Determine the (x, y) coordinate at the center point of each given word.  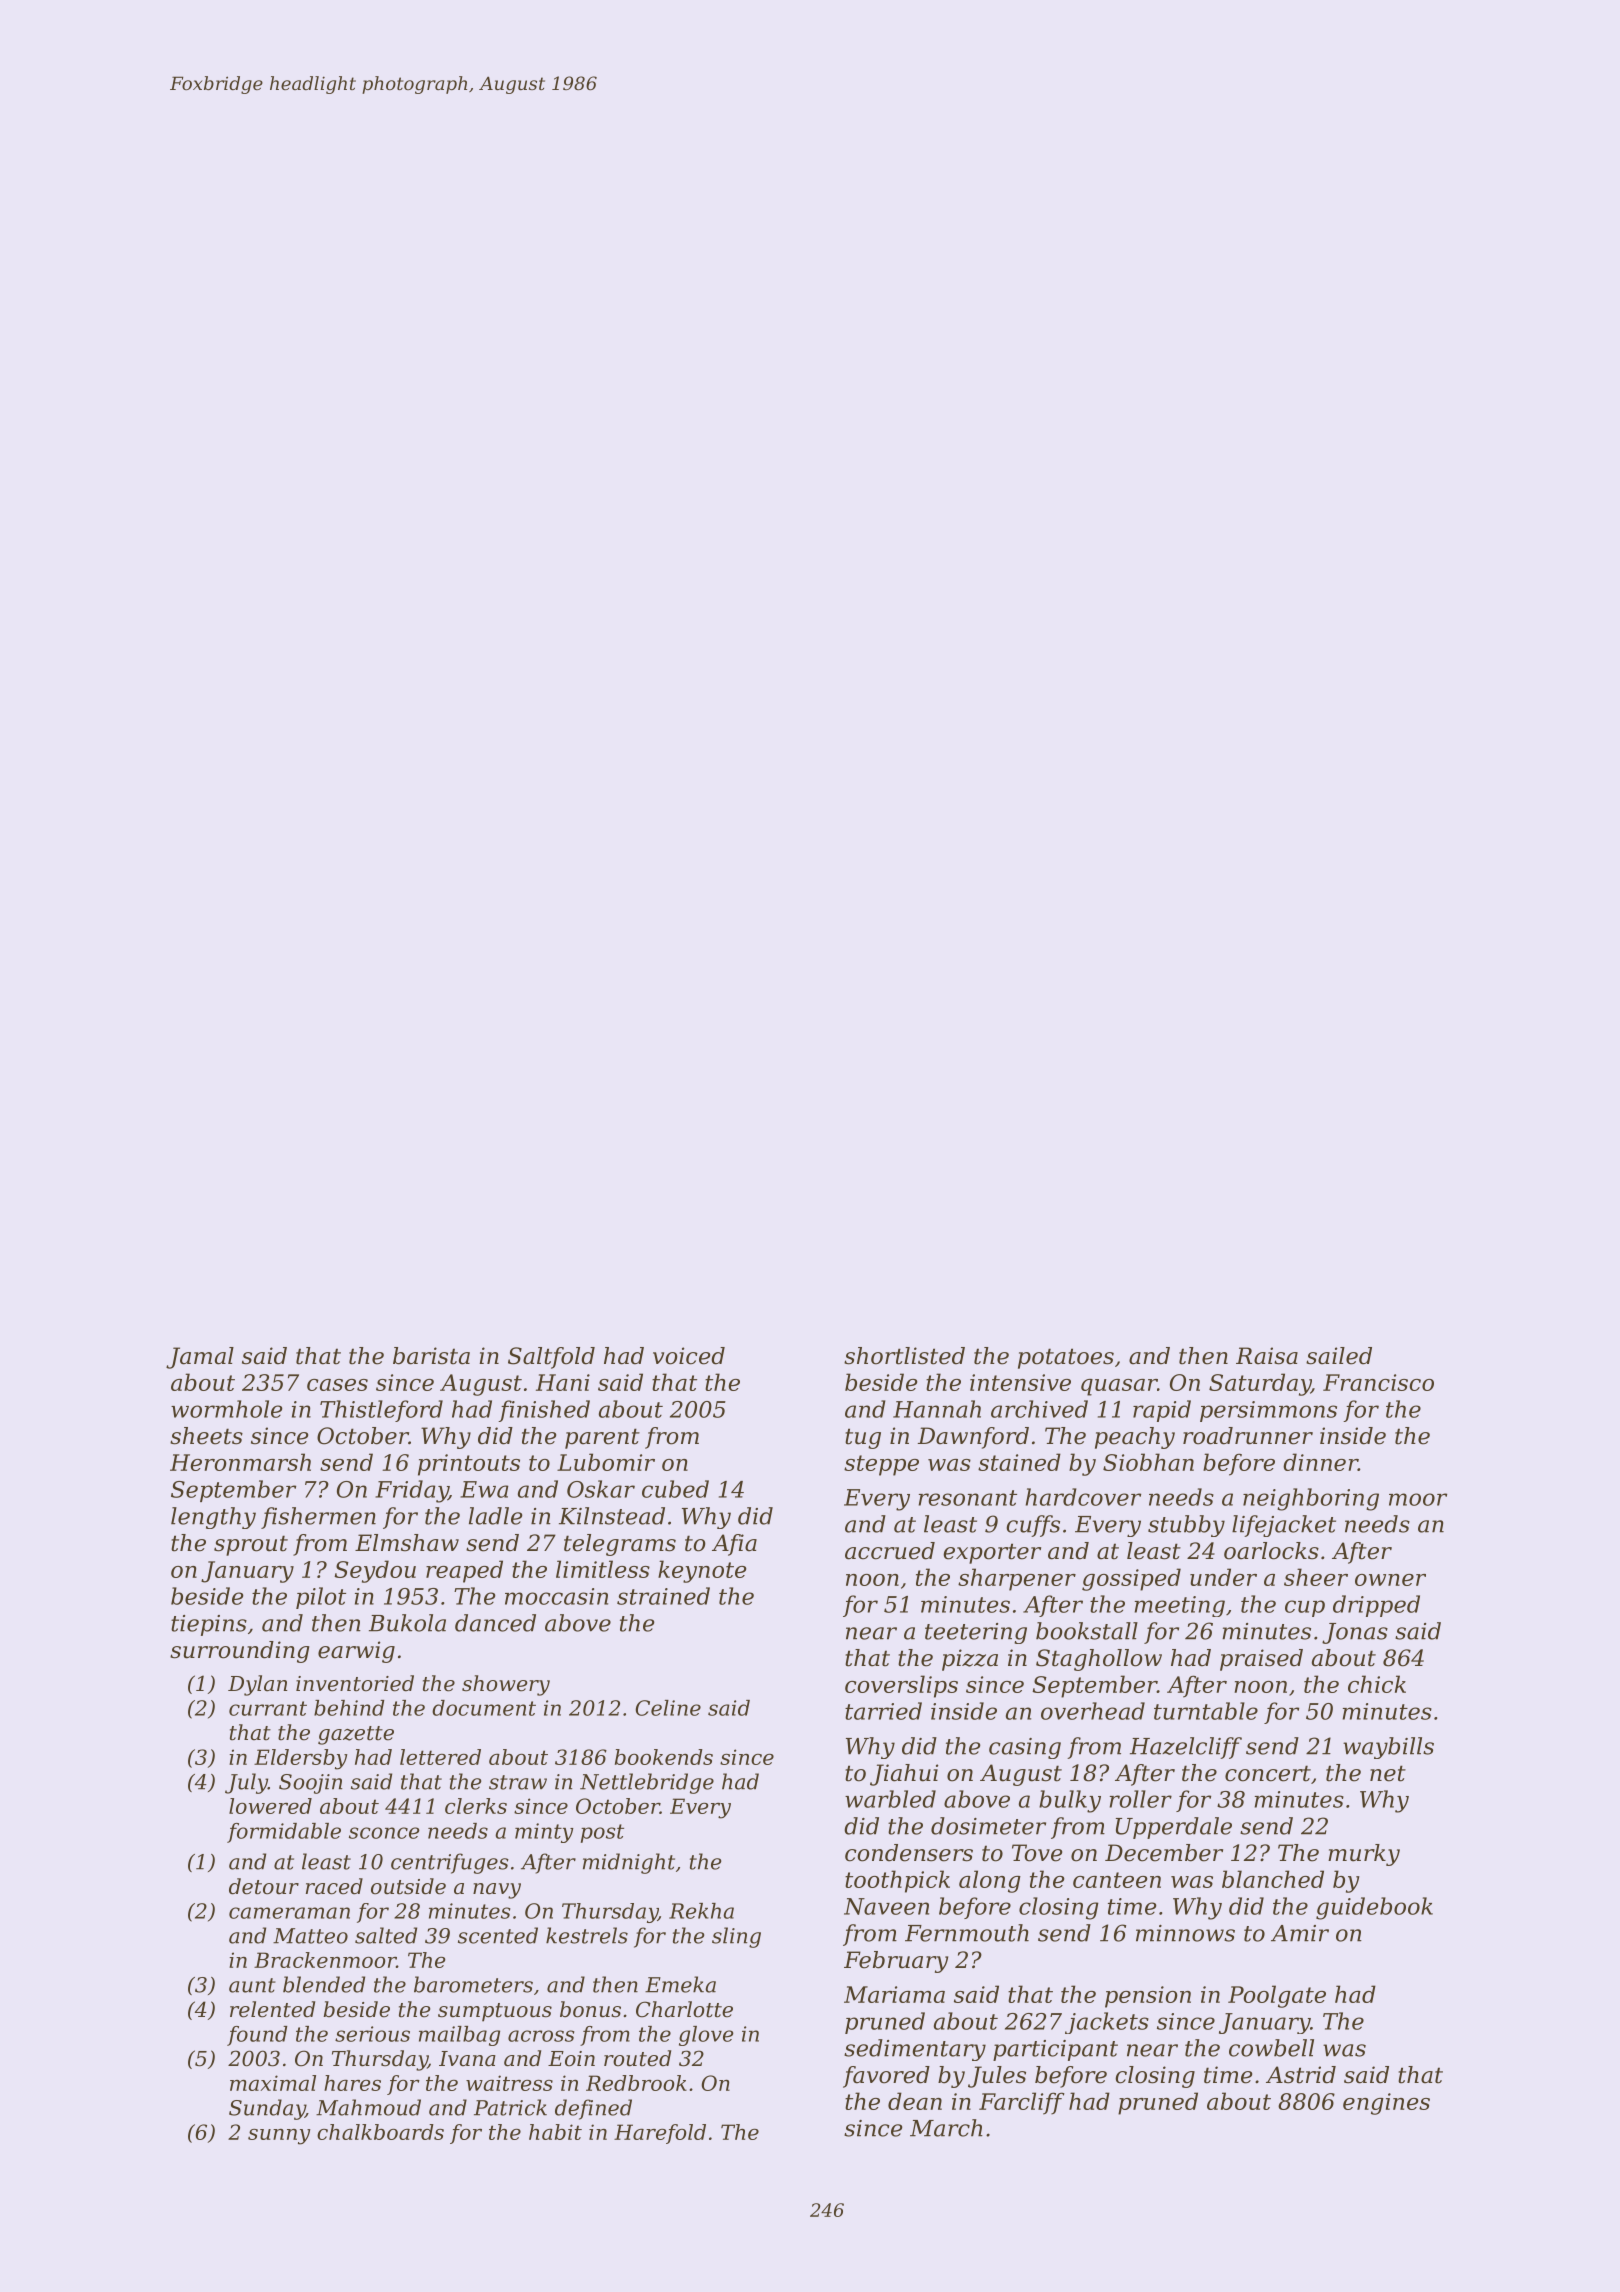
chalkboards (380, 2132)
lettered (440, 1757)
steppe (881, 1465)
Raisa (1267, 1356)
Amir (1300, 1933)
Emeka (680, 1984)
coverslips (901, 1686)
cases (337, 1385)
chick (1377, 1684)
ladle (495, 1516)
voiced (689, 1356)
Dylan (258, 1685)
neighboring (1311, 1499)
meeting (1180, 1606)
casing (1025, 1748)
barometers (473, 1984)
